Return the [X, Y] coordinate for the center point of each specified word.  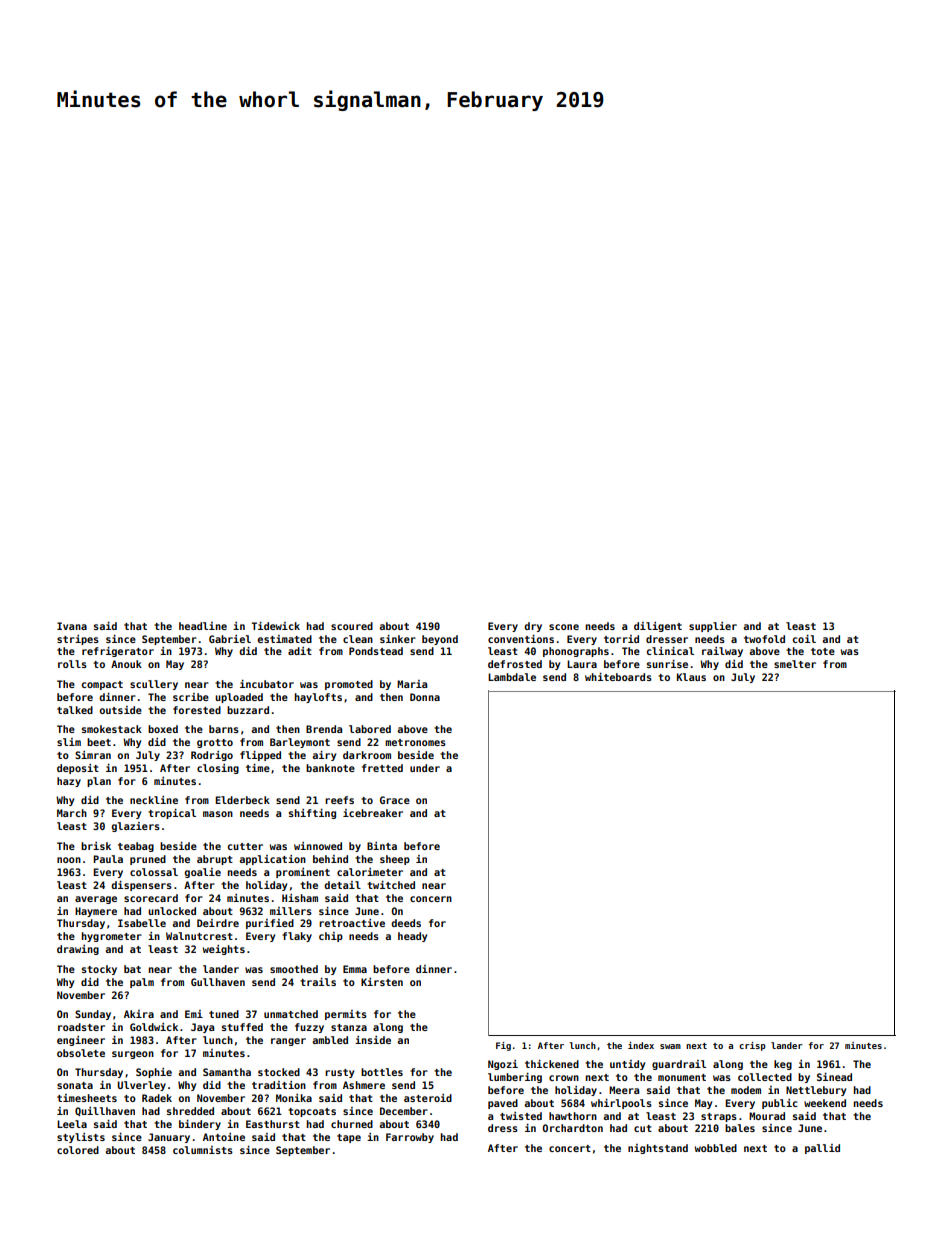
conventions [521, 639]
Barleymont [300, 743]
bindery [200, 1125]
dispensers [141, 886]
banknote [330, 768]
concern [431, 899]
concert [570, 1148]
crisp [752, 1046]
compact [102, 685]
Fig [503, 1046]
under [425, 768]
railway [722, 652]
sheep [395, 860]
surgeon [133, 1055]
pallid [822, 1149]
